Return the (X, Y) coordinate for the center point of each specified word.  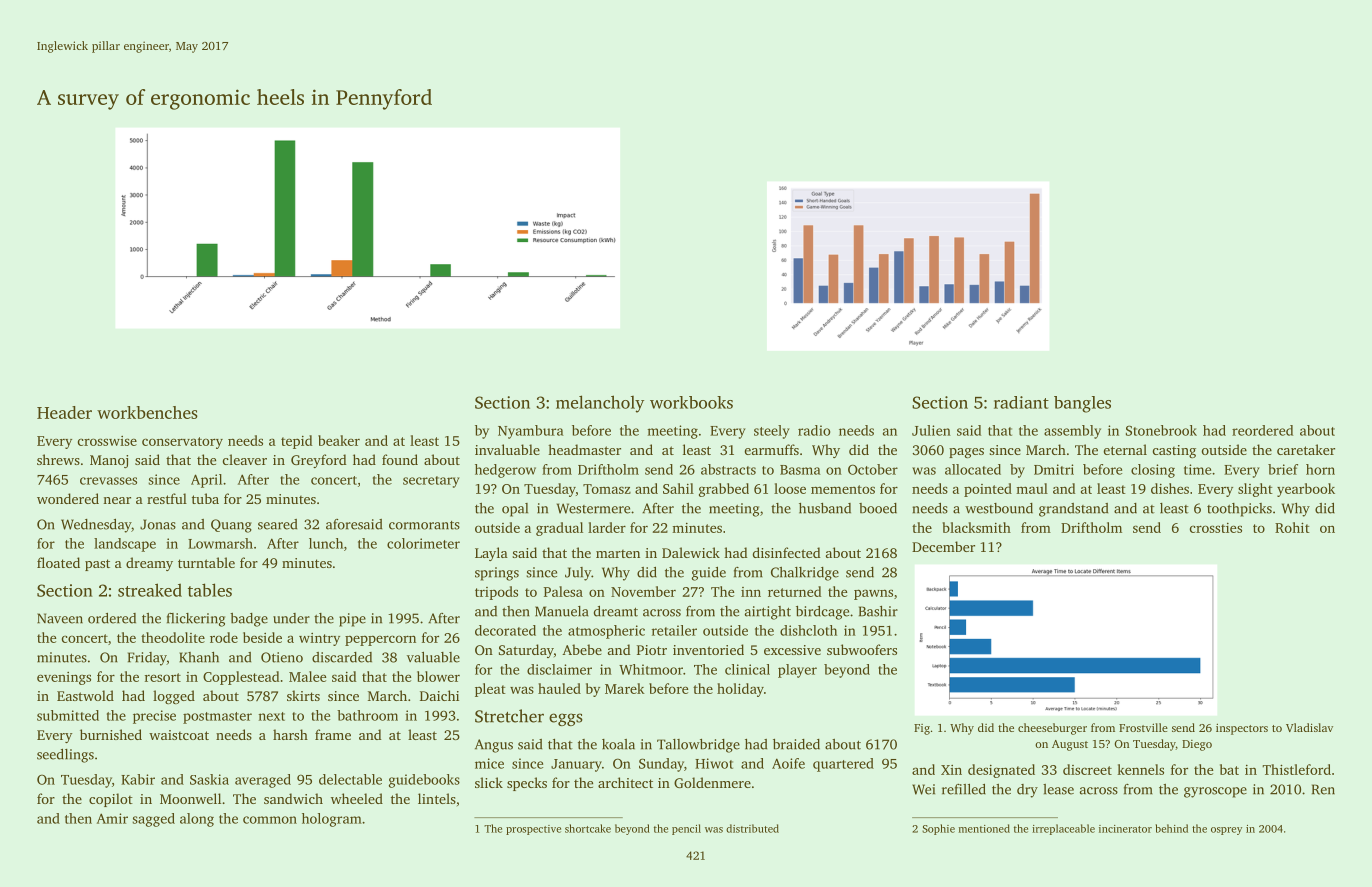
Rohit (1292, 527)
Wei (923, 789)
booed (878, 508)
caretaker (1306, 449)
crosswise (107, 441)
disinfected (787, 552)
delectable (350, 779)
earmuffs (772, 449)
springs (497, 574)
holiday (740, 690)
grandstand (1073, 510)
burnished (111, 734)
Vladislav (1309, 727)
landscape (125, 545)
